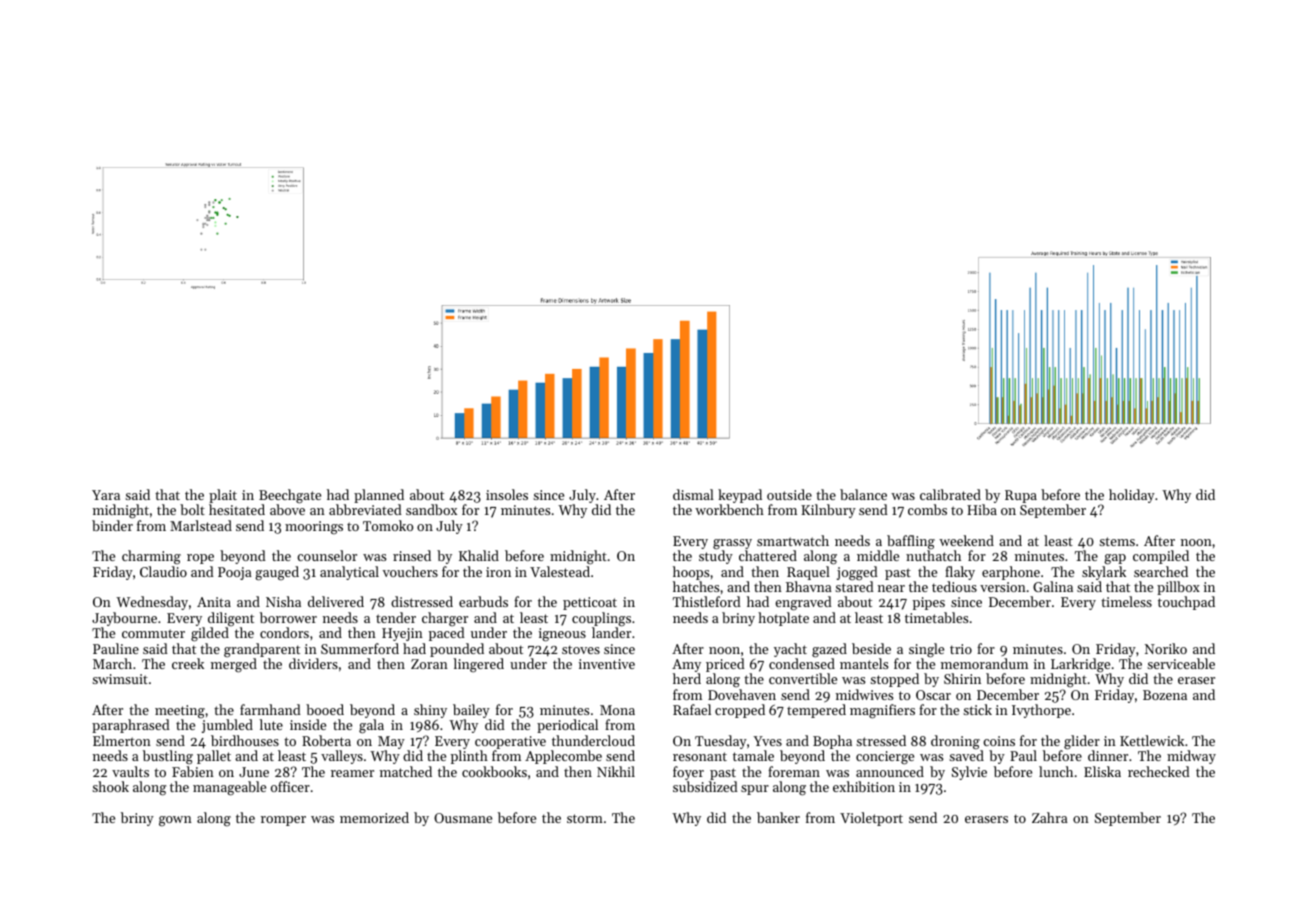 The width and height of the screenshot is (1308, 924). What do you see at coordinates (283, 821) in the screenshot?
I see `romper` at bounding box center [283, 821].
